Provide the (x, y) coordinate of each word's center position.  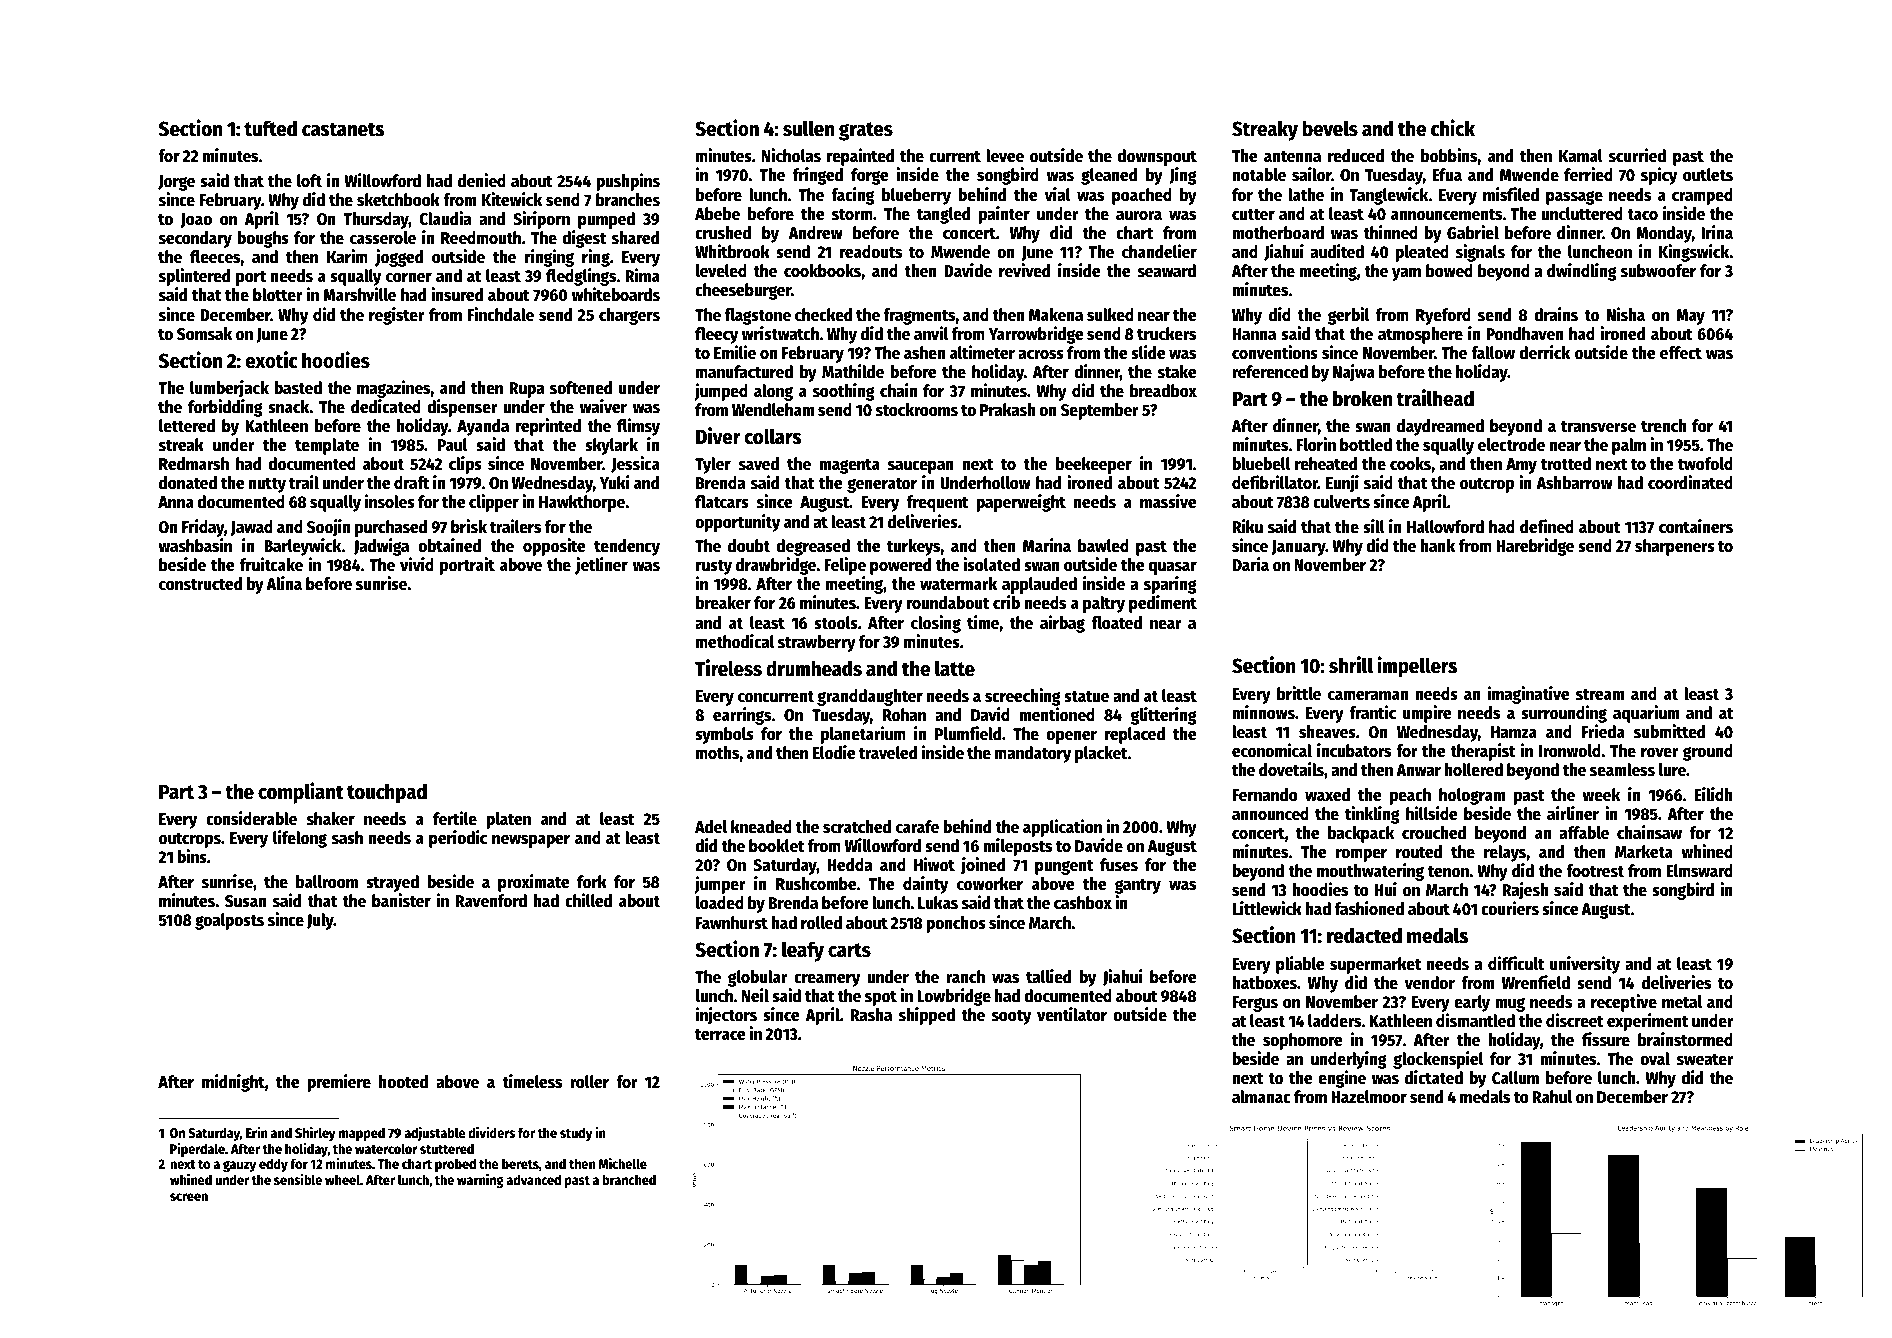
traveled (888, 753)
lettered (187, 426)
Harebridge (1535, 547)
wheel (342, 1179)
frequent (938, 503)
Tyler (713, 465)
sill (1374, 526)
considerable (251, 818)
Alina (284, 583)
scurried (1637, 155)
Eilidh (1713, 794)
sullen (808, 128)
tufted (270, 128)
